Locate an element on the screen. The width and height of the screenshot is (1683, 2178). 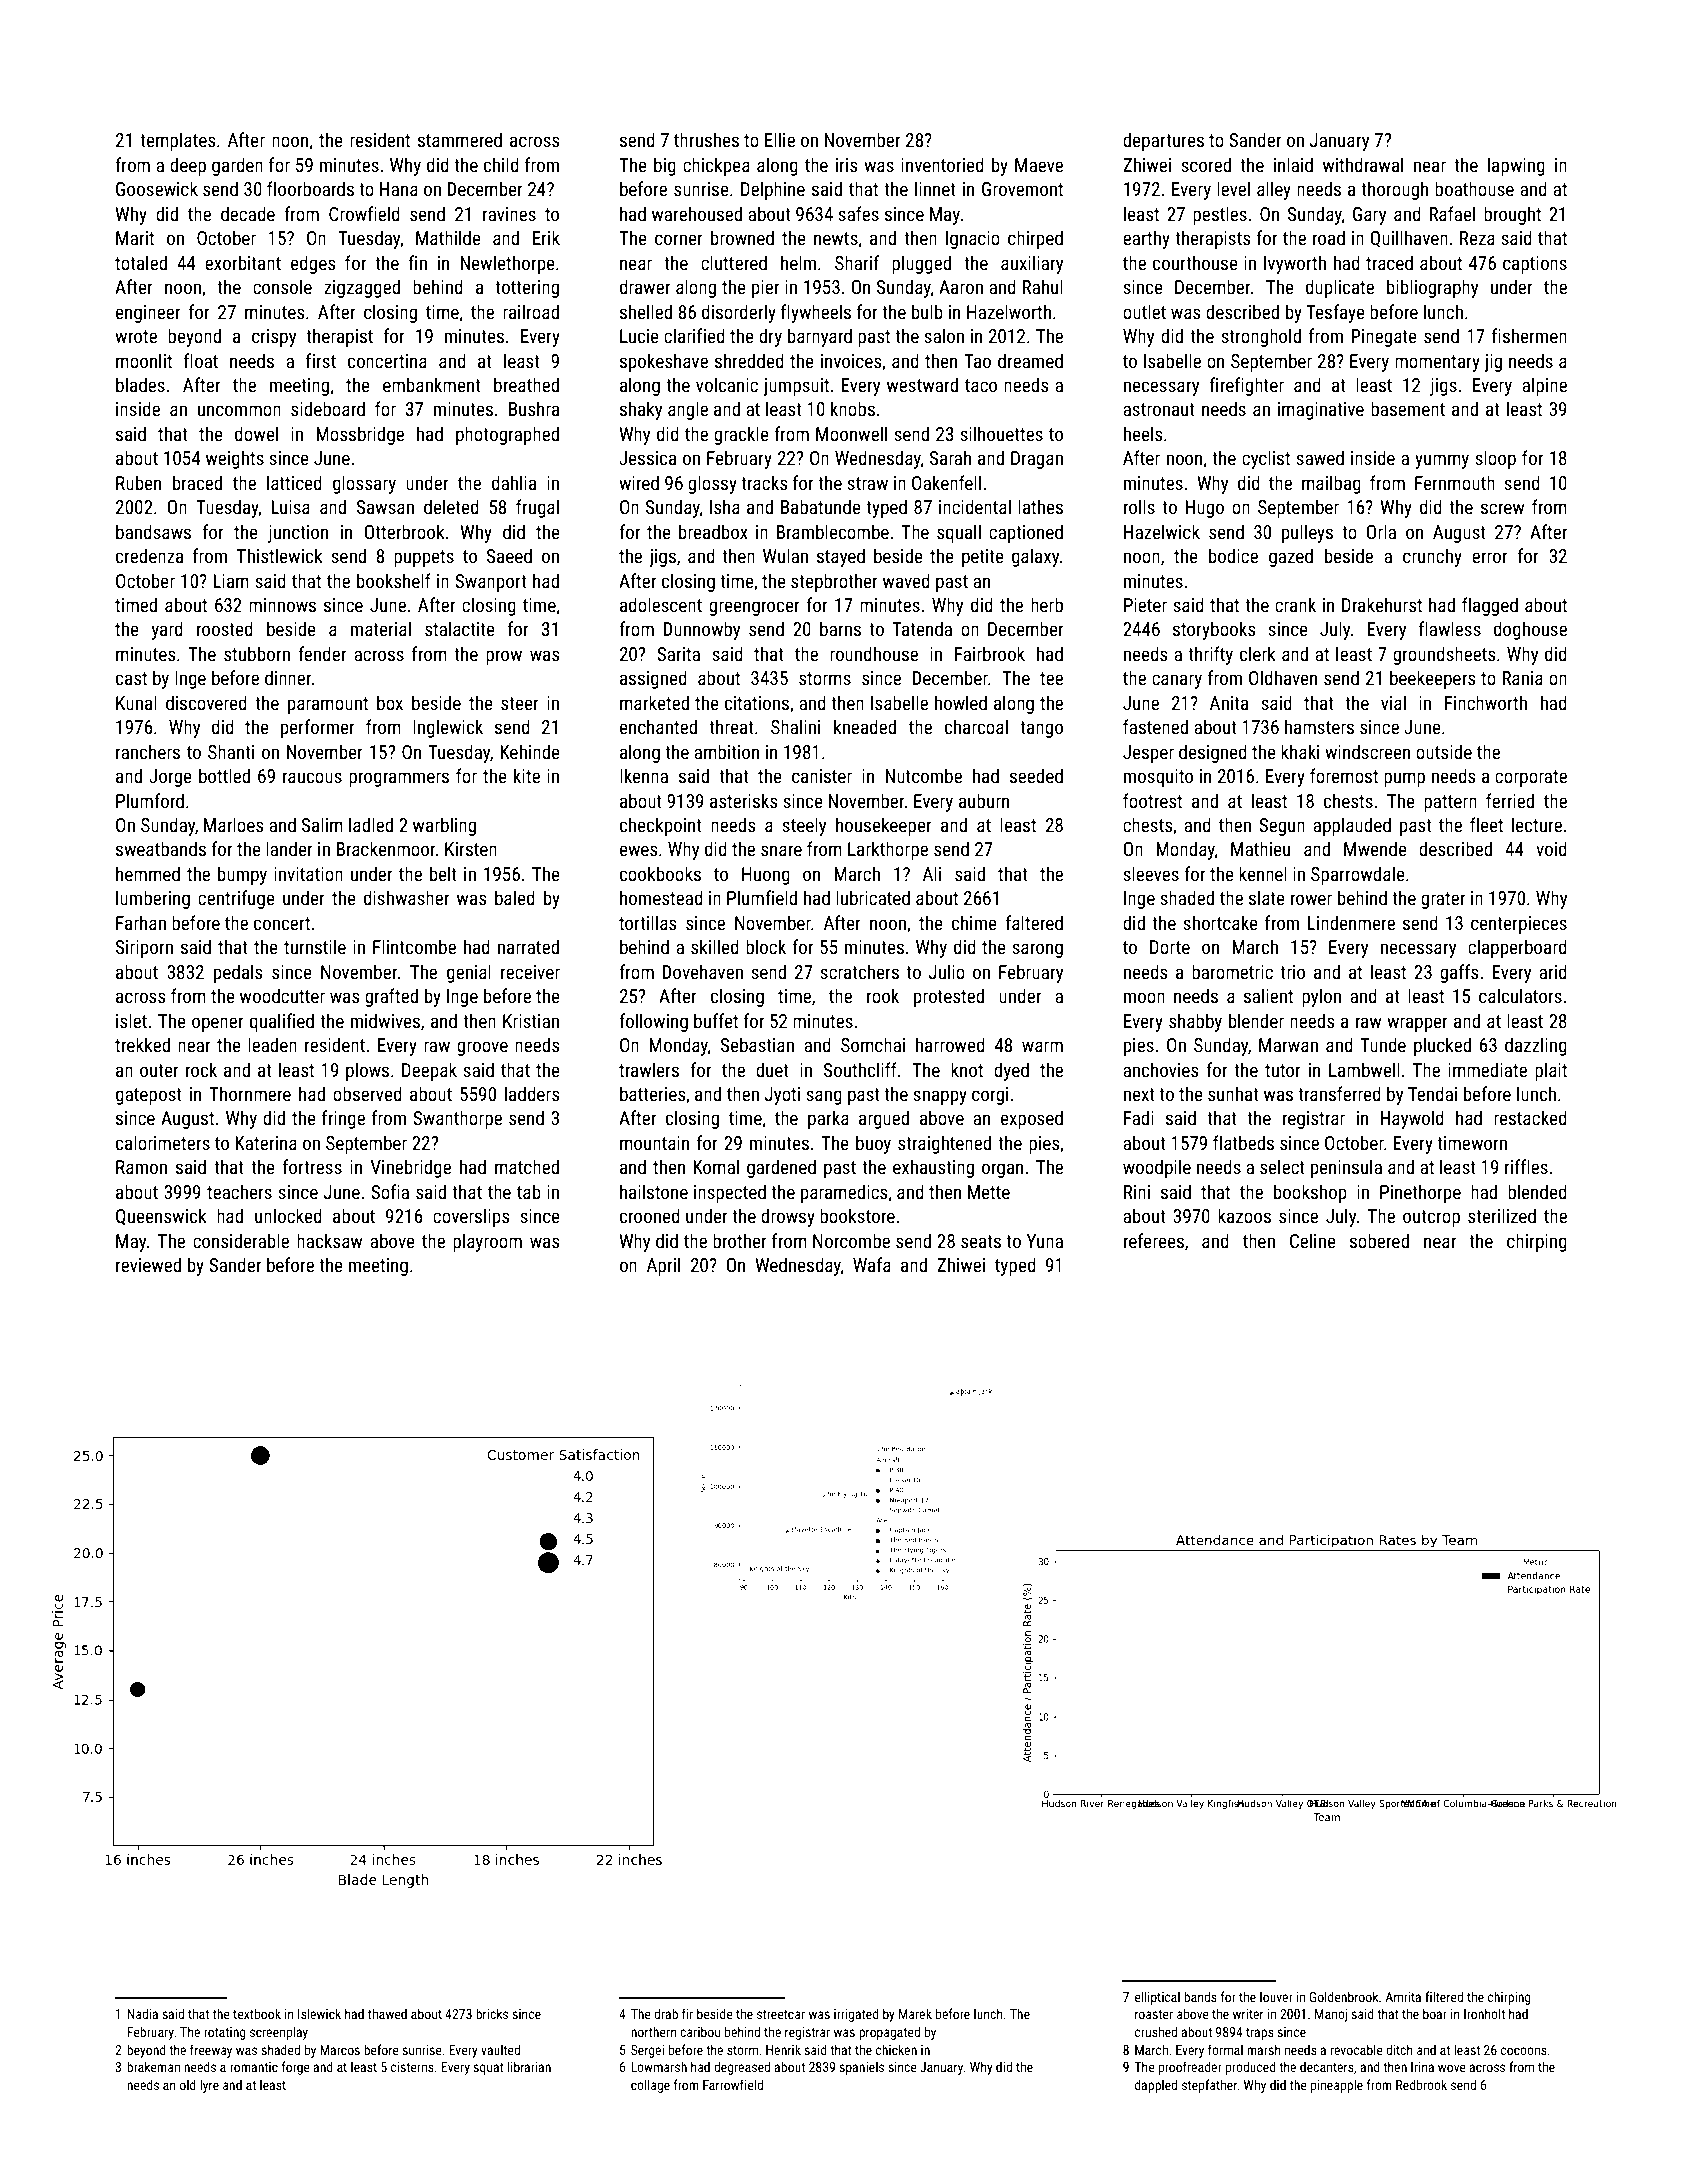
referees is located at coordinates (1154, 1240).
